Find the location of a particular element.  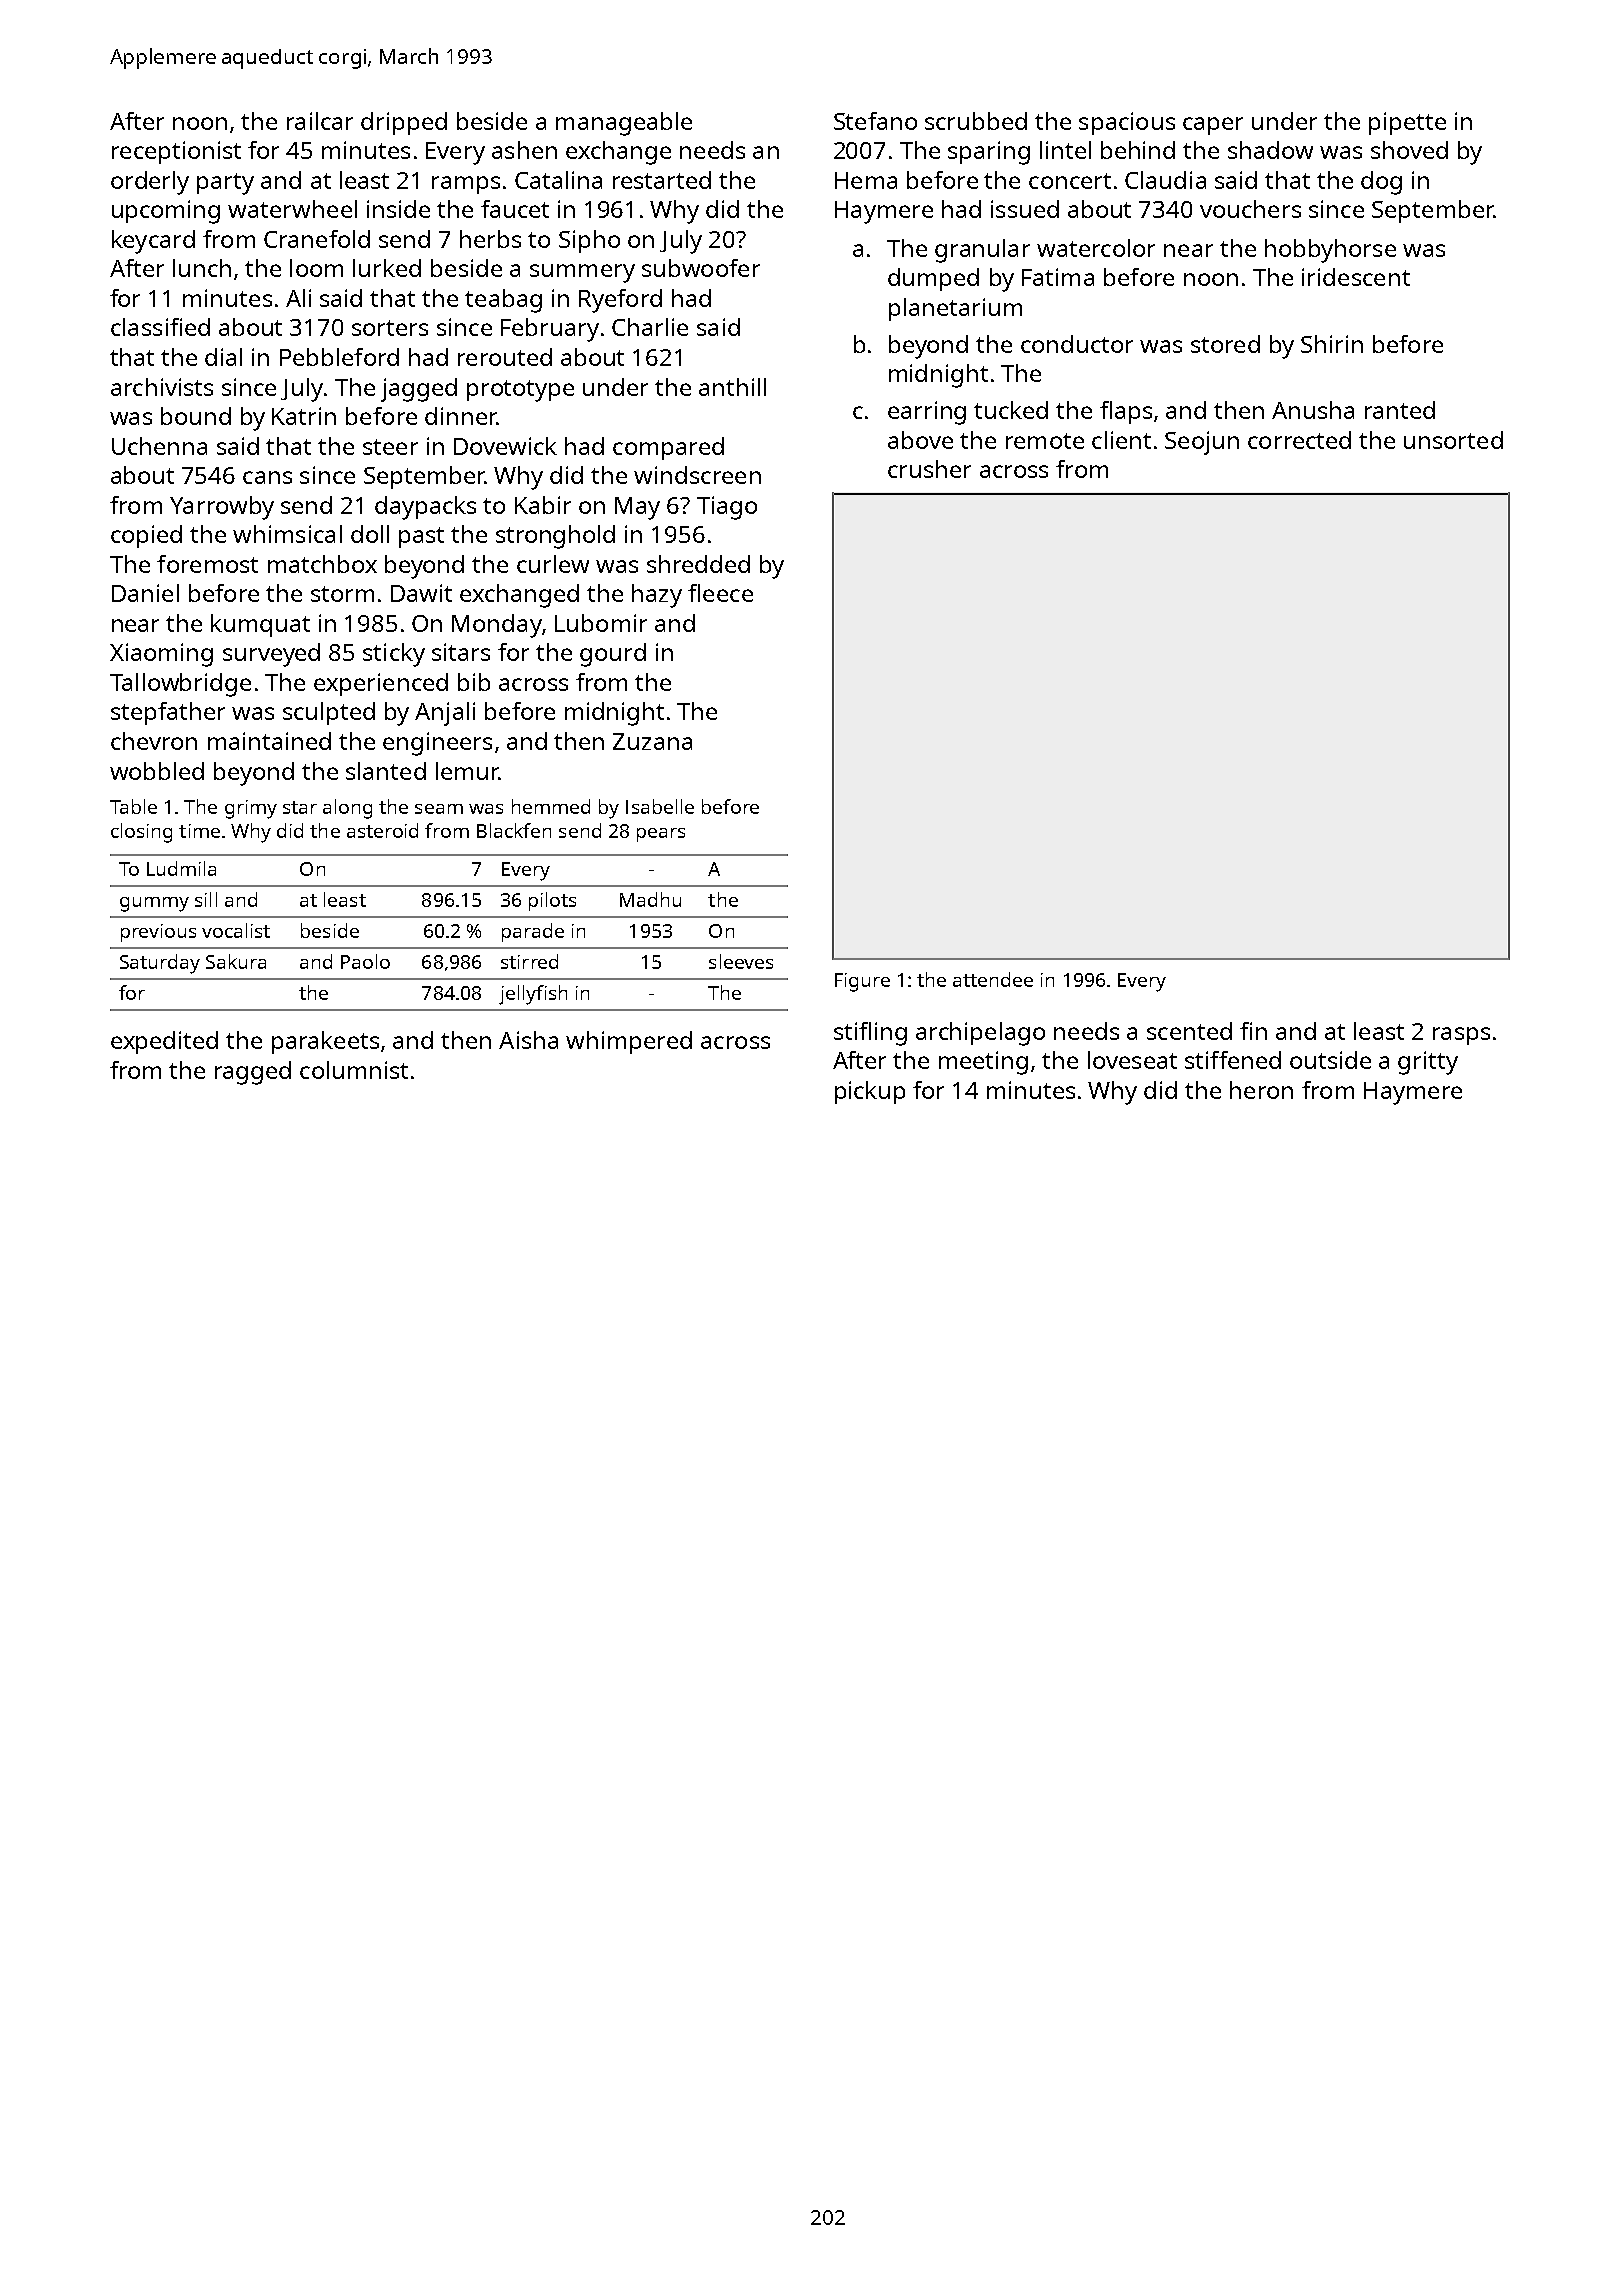

unsorted is located at coordinates (1453, 440).
